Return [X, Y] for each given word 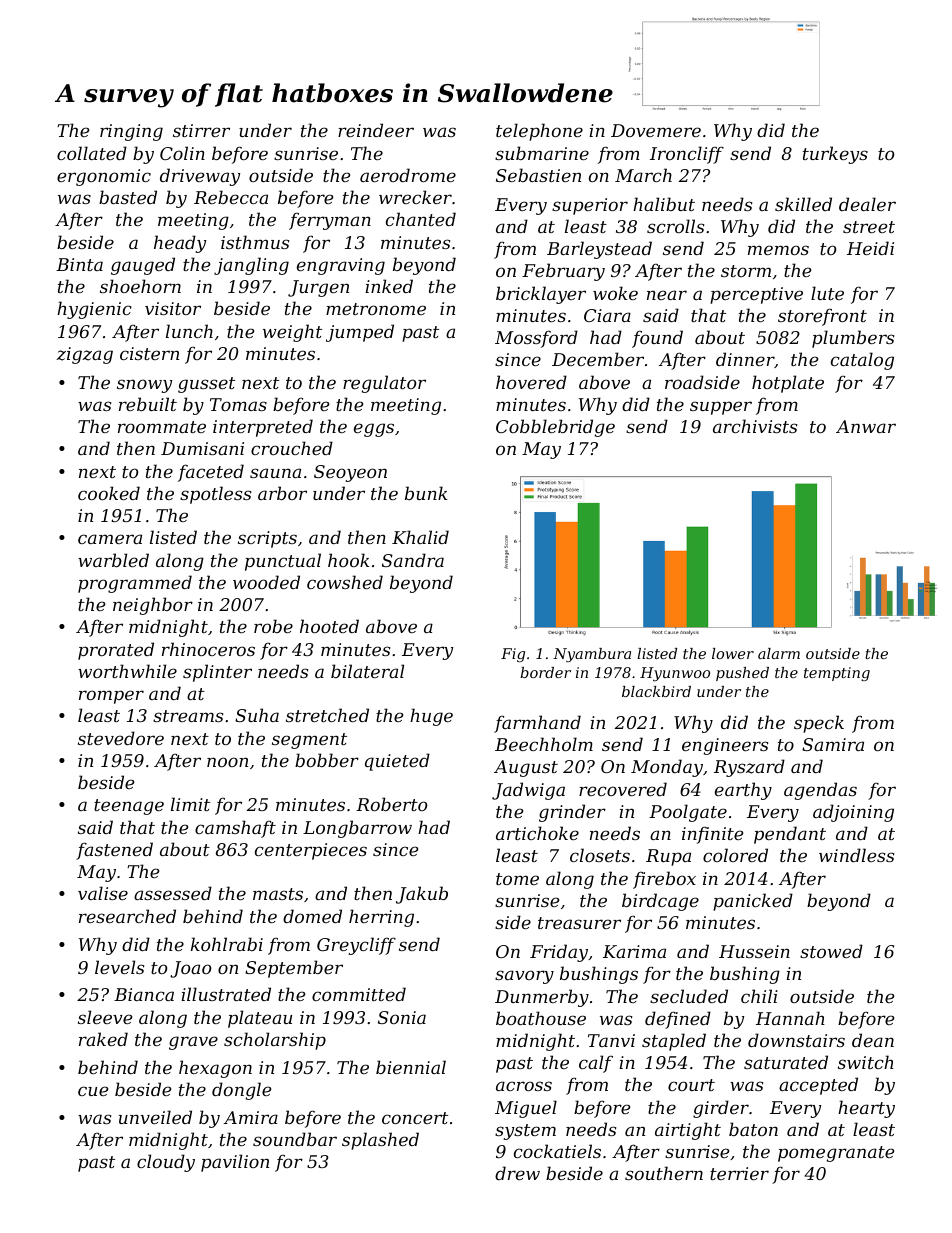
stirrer [201, 130]
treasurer [579, 923]
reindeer [376, 130]
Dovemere [656, 130]
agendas [820, 791]
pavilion [235, 1163]
